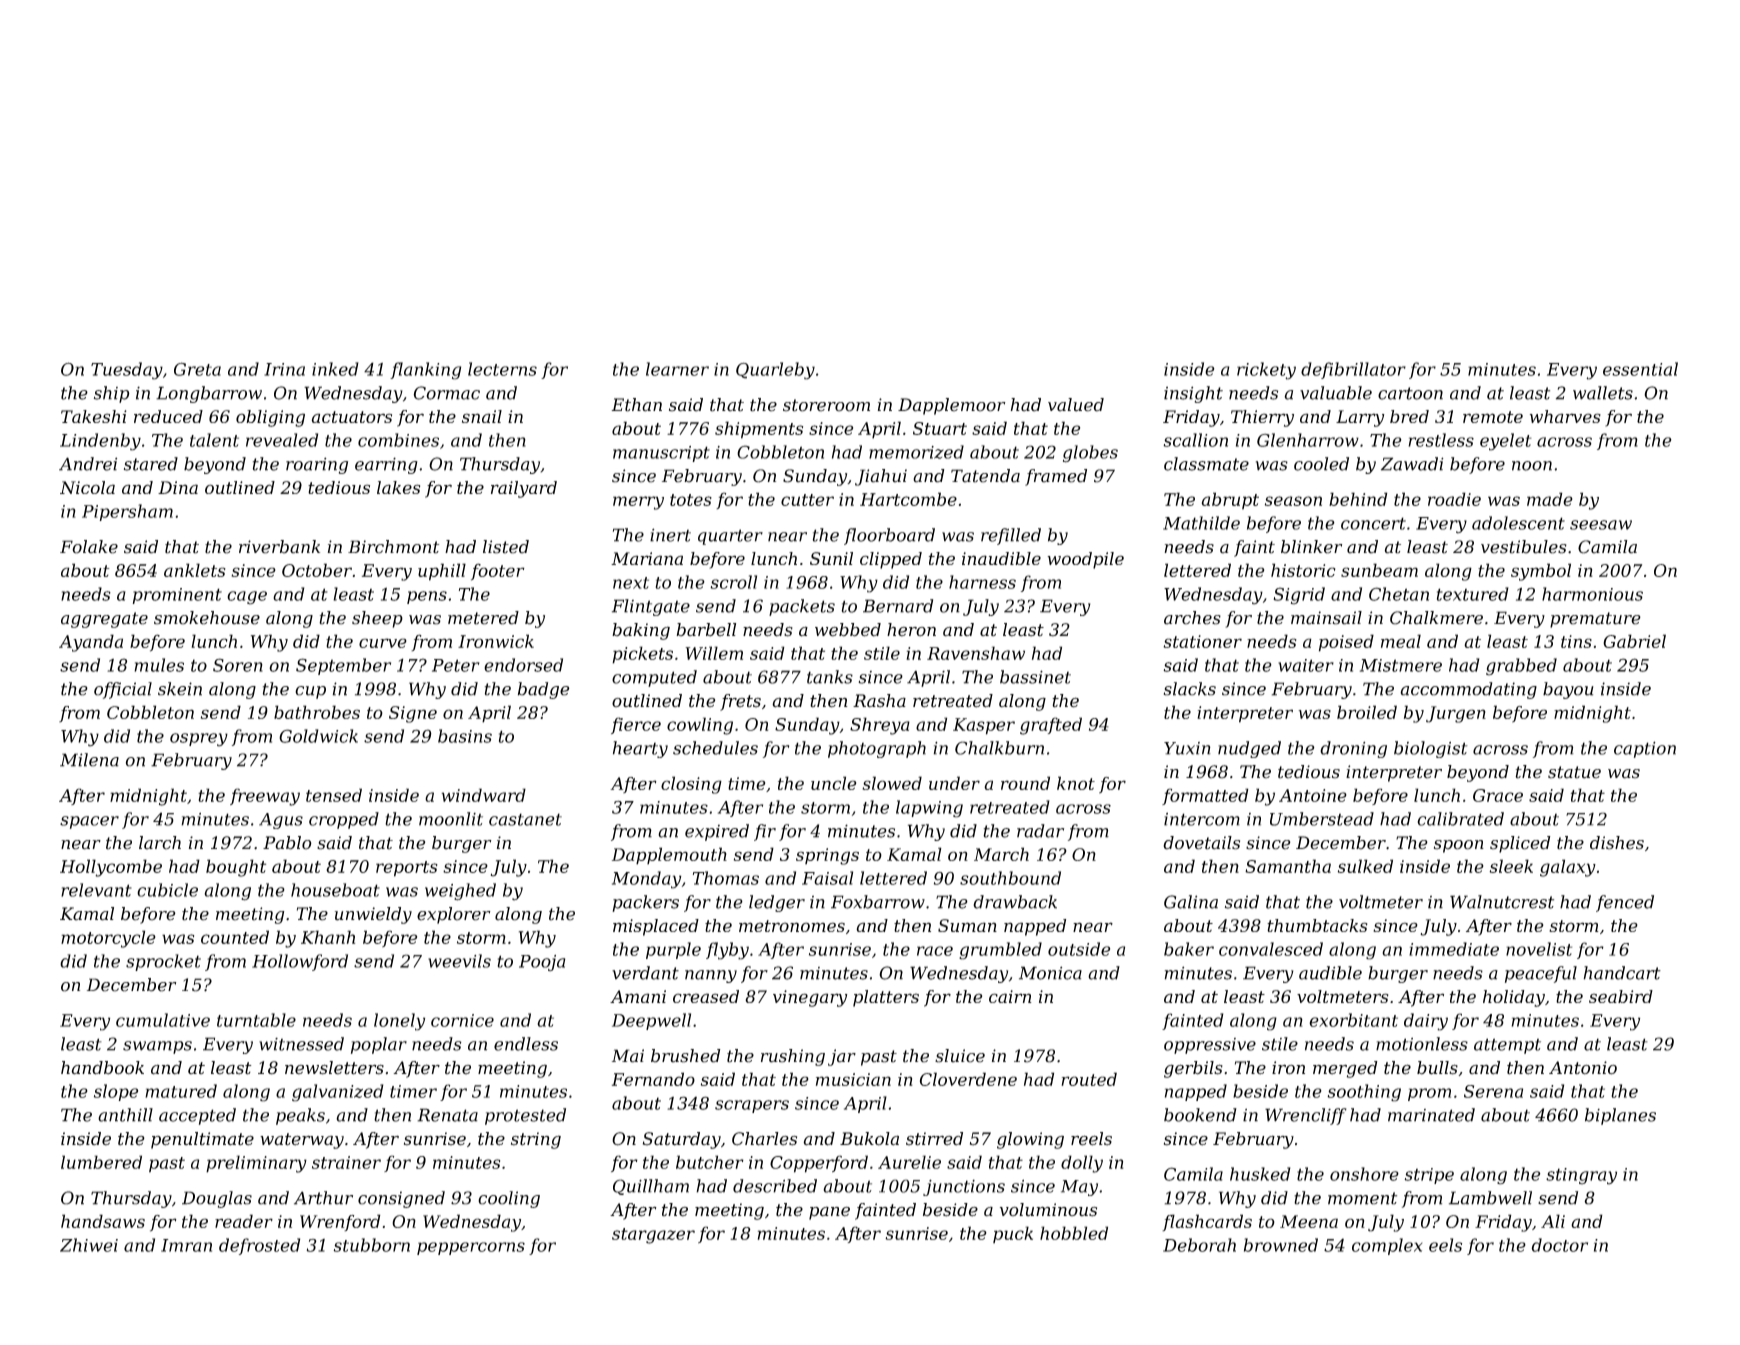 The height and width of the document is (1345, 1740). Describe the element at coordinates (877, 749) in the document. I see `photograph` at that location.
